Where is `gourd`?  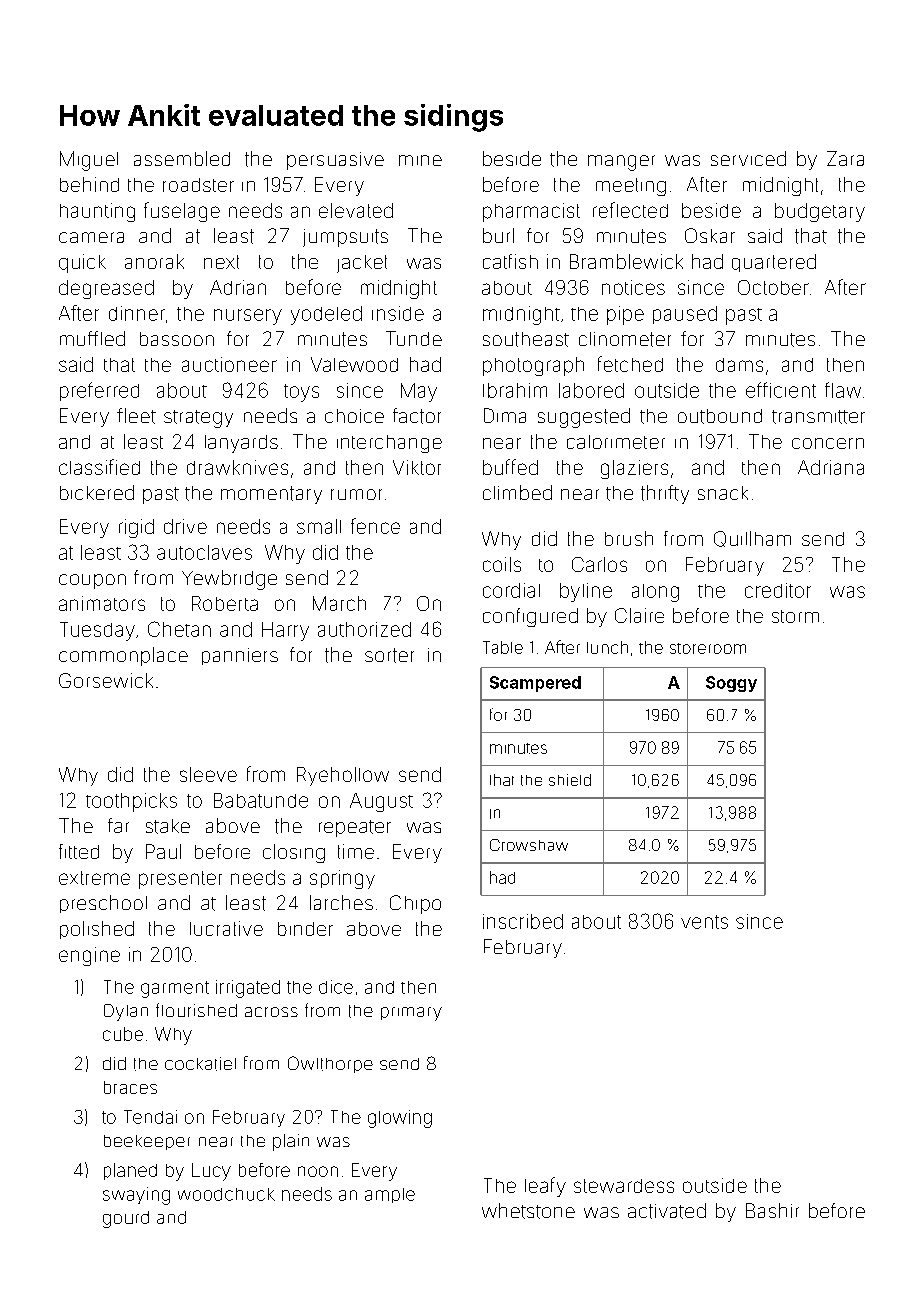 gourd is located at coordinates (126, 1219).
